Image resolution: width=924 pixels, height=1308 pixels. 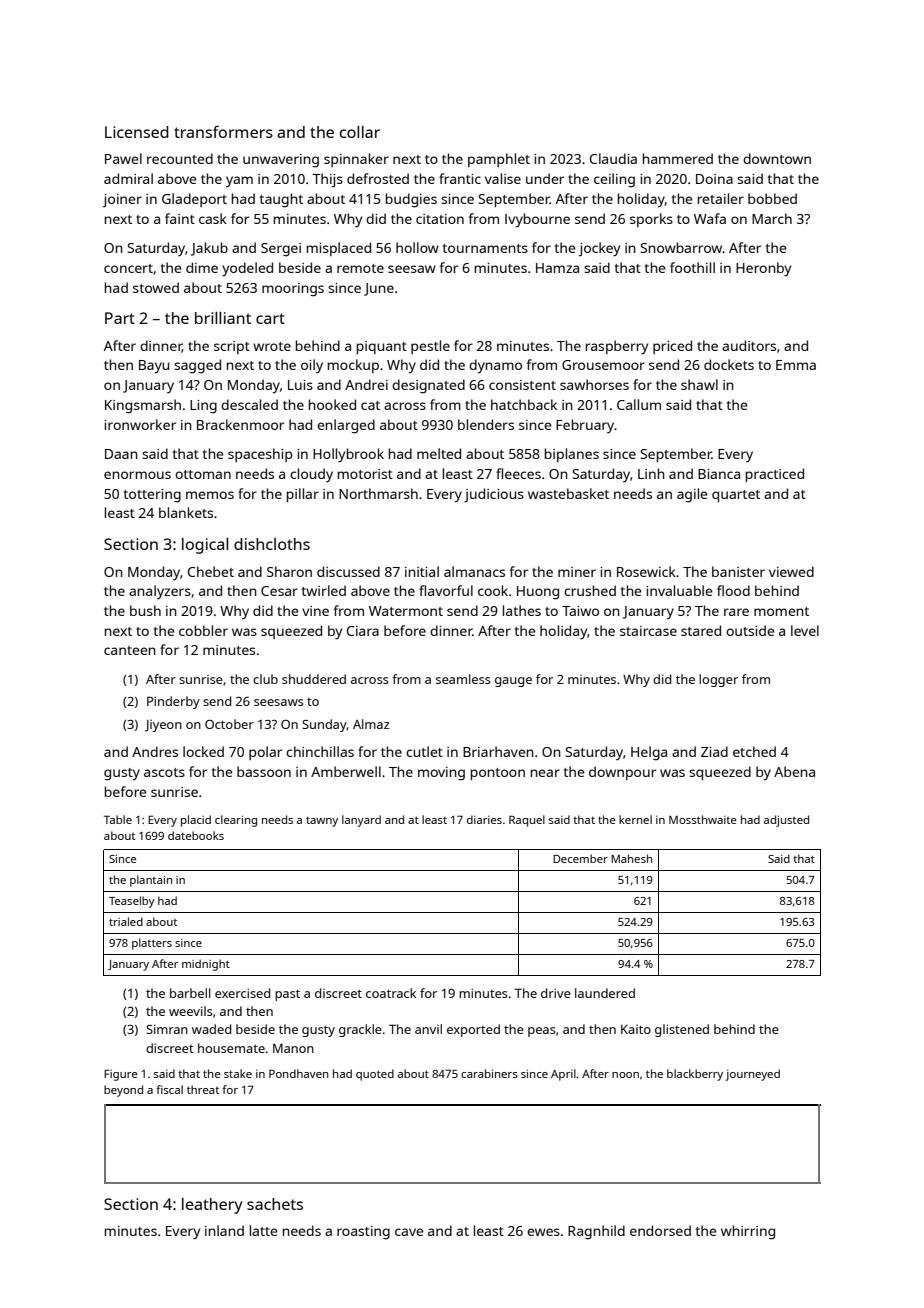 What do you see at coordinates (378, 493) in the screenshot?
I see `Northmarsh` at bounding box center [378, 493].
